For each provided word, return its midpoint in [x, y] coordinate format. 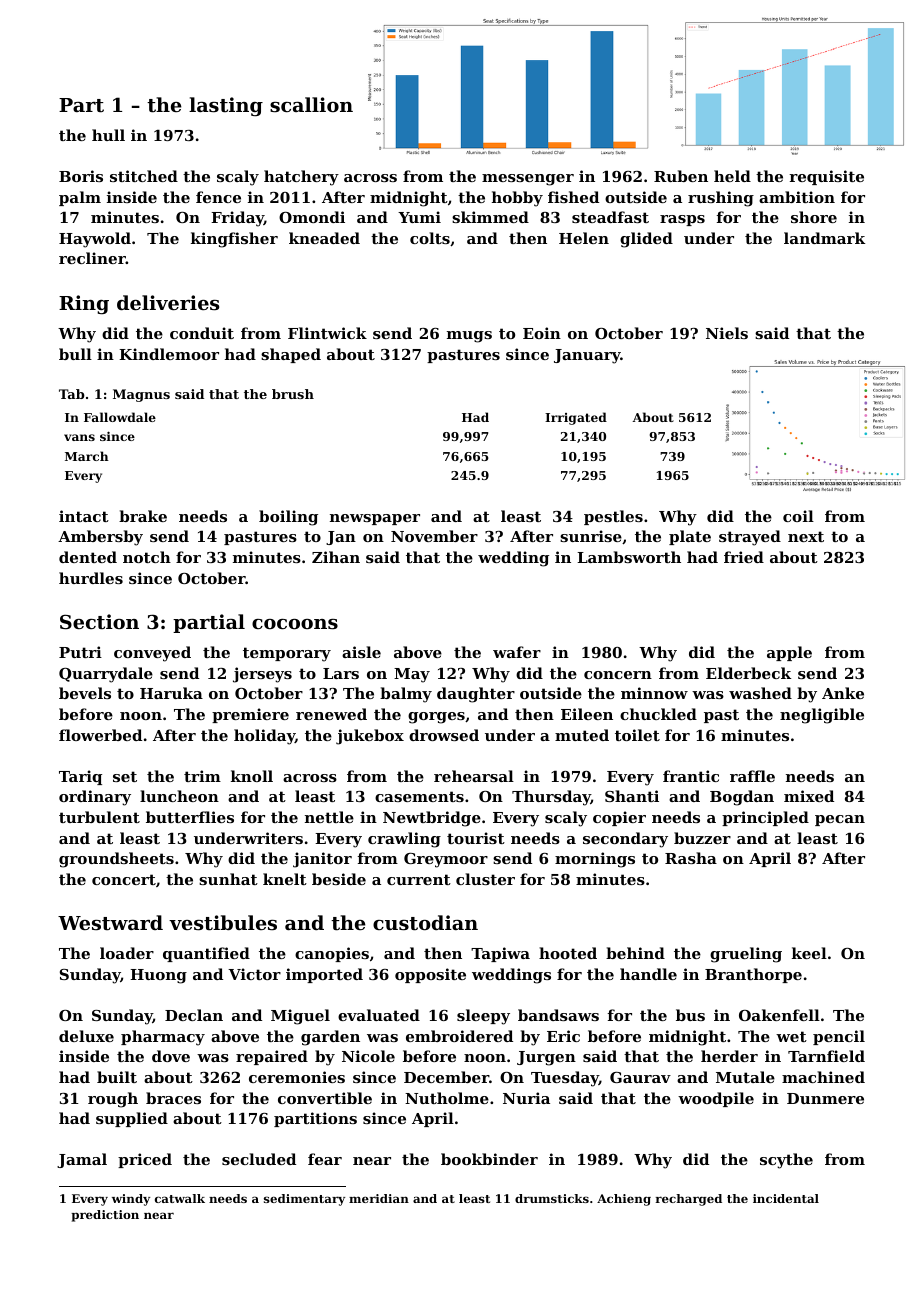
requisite [826, 177]
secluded [259, 1159]
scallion [311, 104]
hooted [568, 953]
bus [690, 1015]
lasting [226, 107]
